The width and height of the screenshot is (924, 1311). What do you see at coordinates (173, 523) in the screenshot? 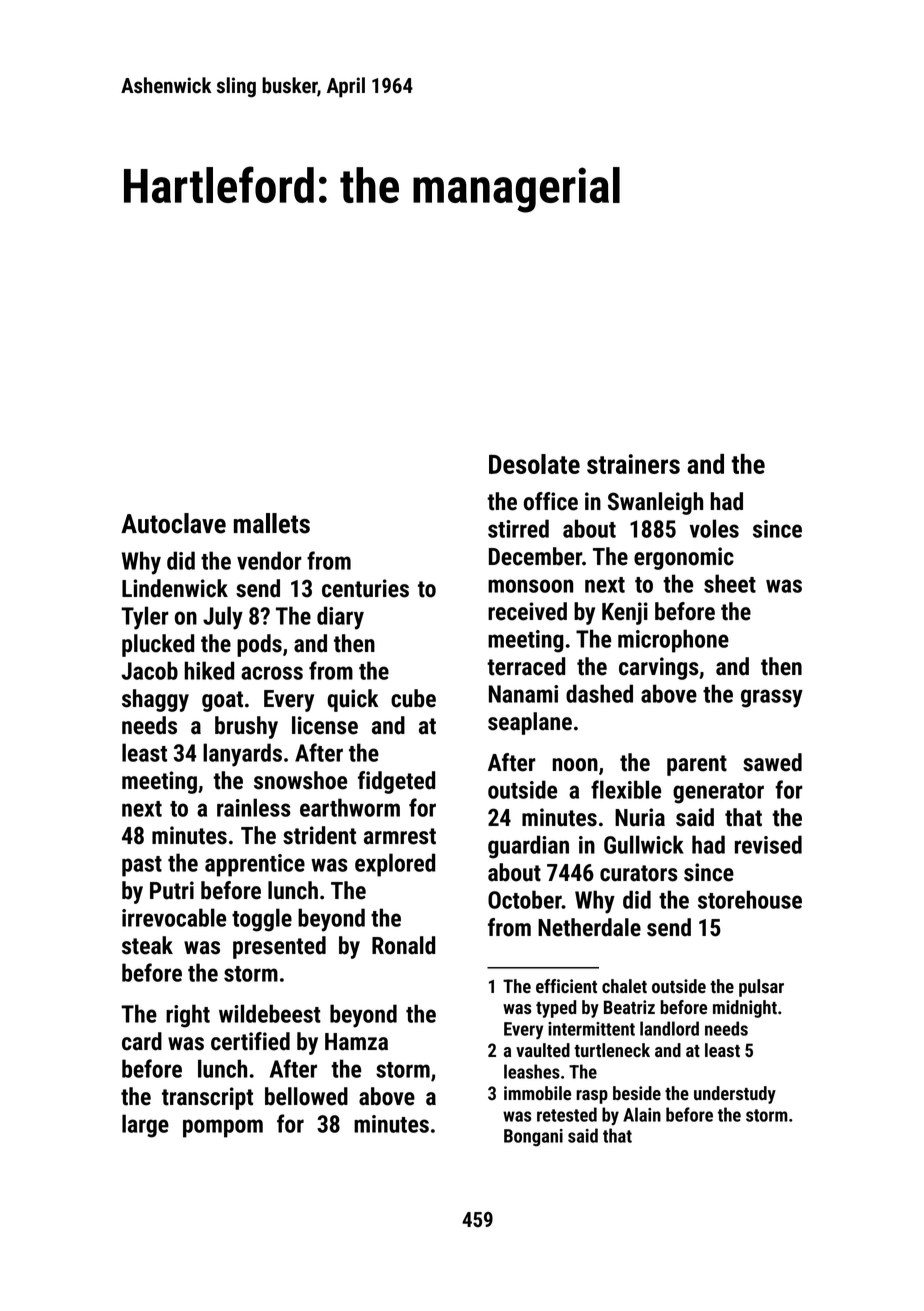
I see `Autoclave` at bounding box center [173, 523].
